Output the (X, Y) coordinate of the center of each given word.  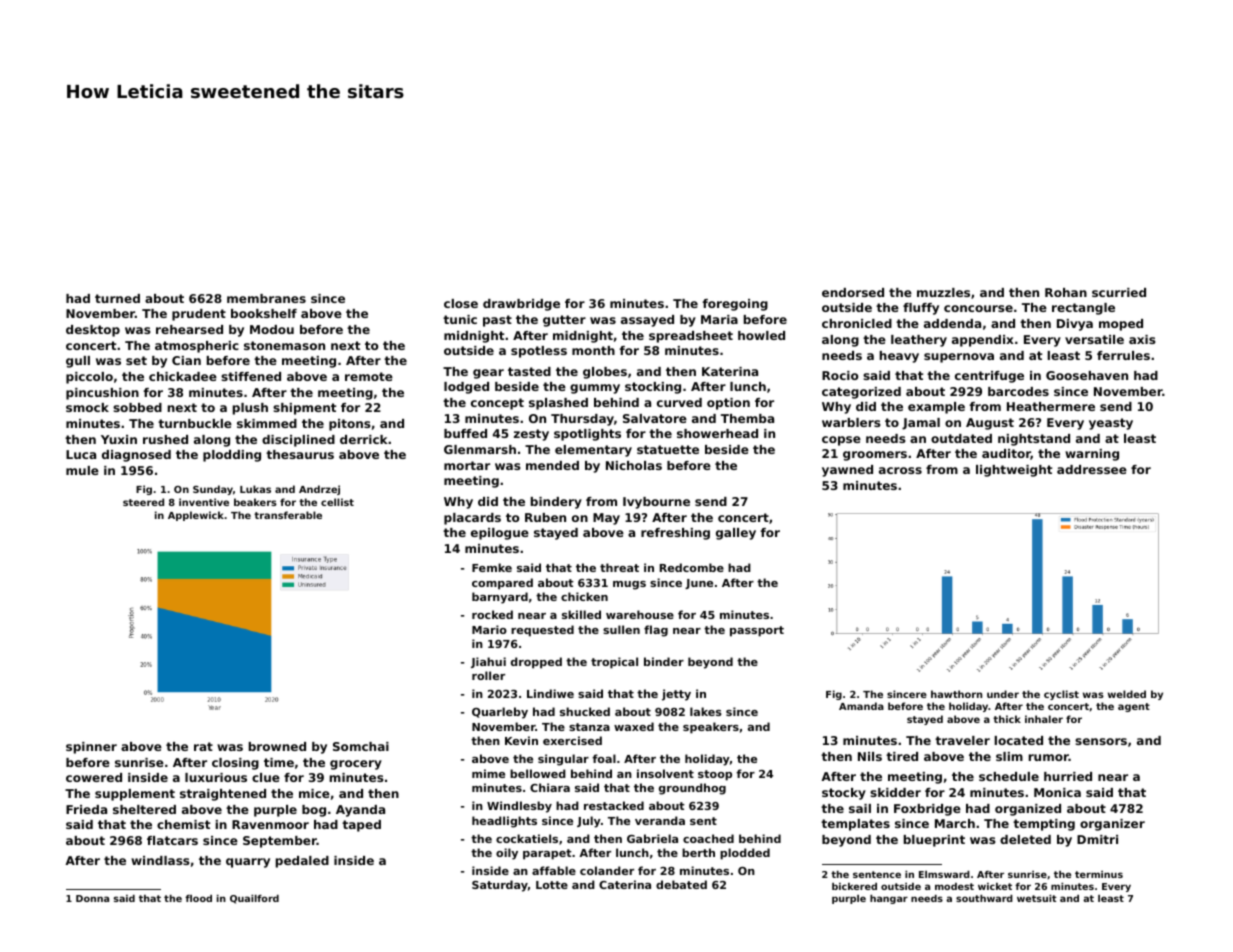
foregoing (735, 305)
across (900, 470)
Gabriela (652, 838)
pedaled (302, 862)
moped (1121, 325)
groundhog (692, 789)
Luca (81, 454)
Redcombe (692, 567)
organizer (1112, 825)
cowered (94, 777)
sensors (1101, 741)
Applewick (196, 516)
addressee (1092, 469)
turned (117, 298)
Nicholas (634, 465)
